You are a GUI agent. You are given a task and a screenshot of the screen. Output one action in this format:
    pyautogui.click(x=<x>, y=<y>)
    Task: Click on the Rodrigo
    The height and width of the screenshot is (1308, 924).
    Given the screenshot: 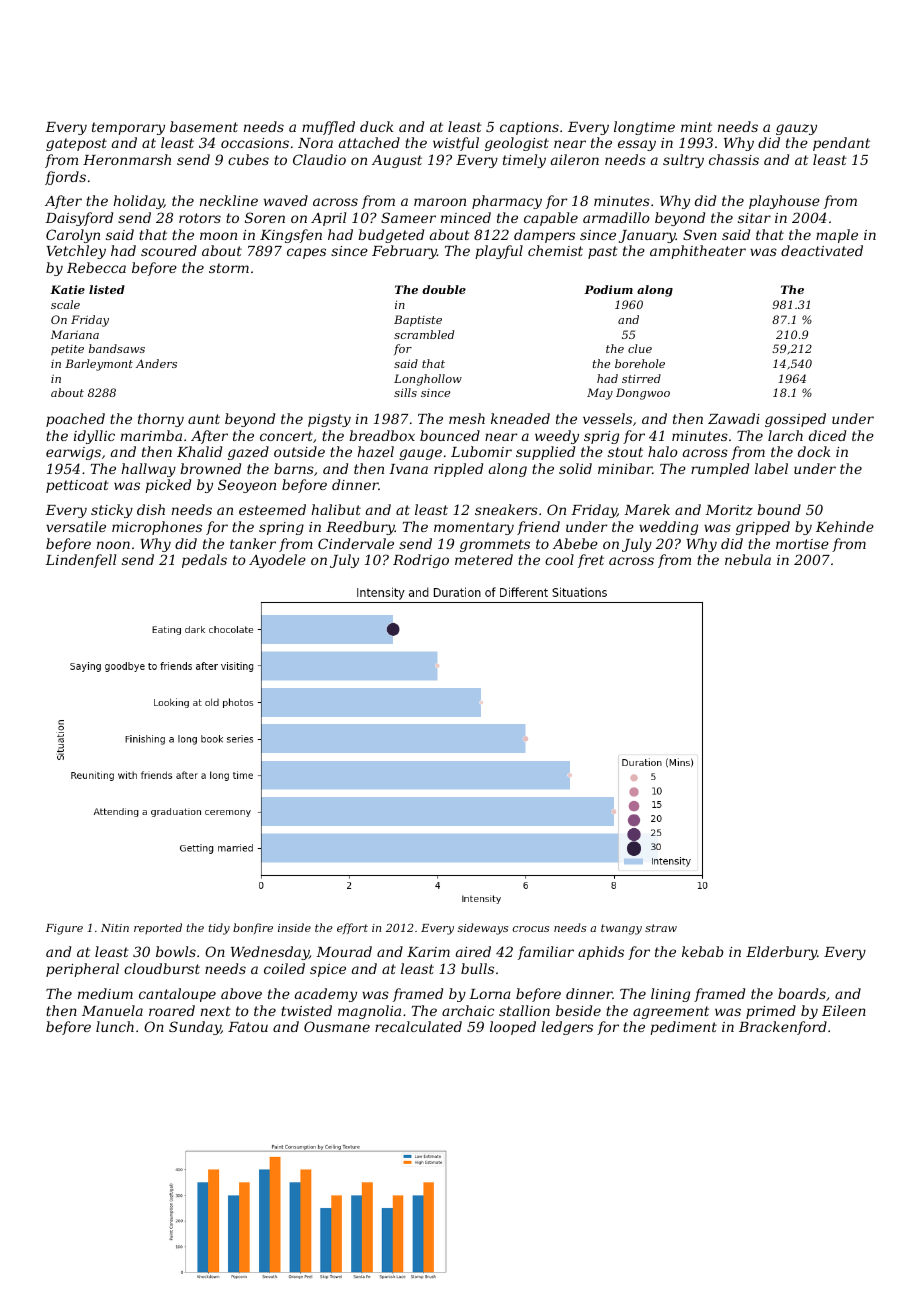 What is the action you would take?
    pyautogui.click(x=421, y=561)
